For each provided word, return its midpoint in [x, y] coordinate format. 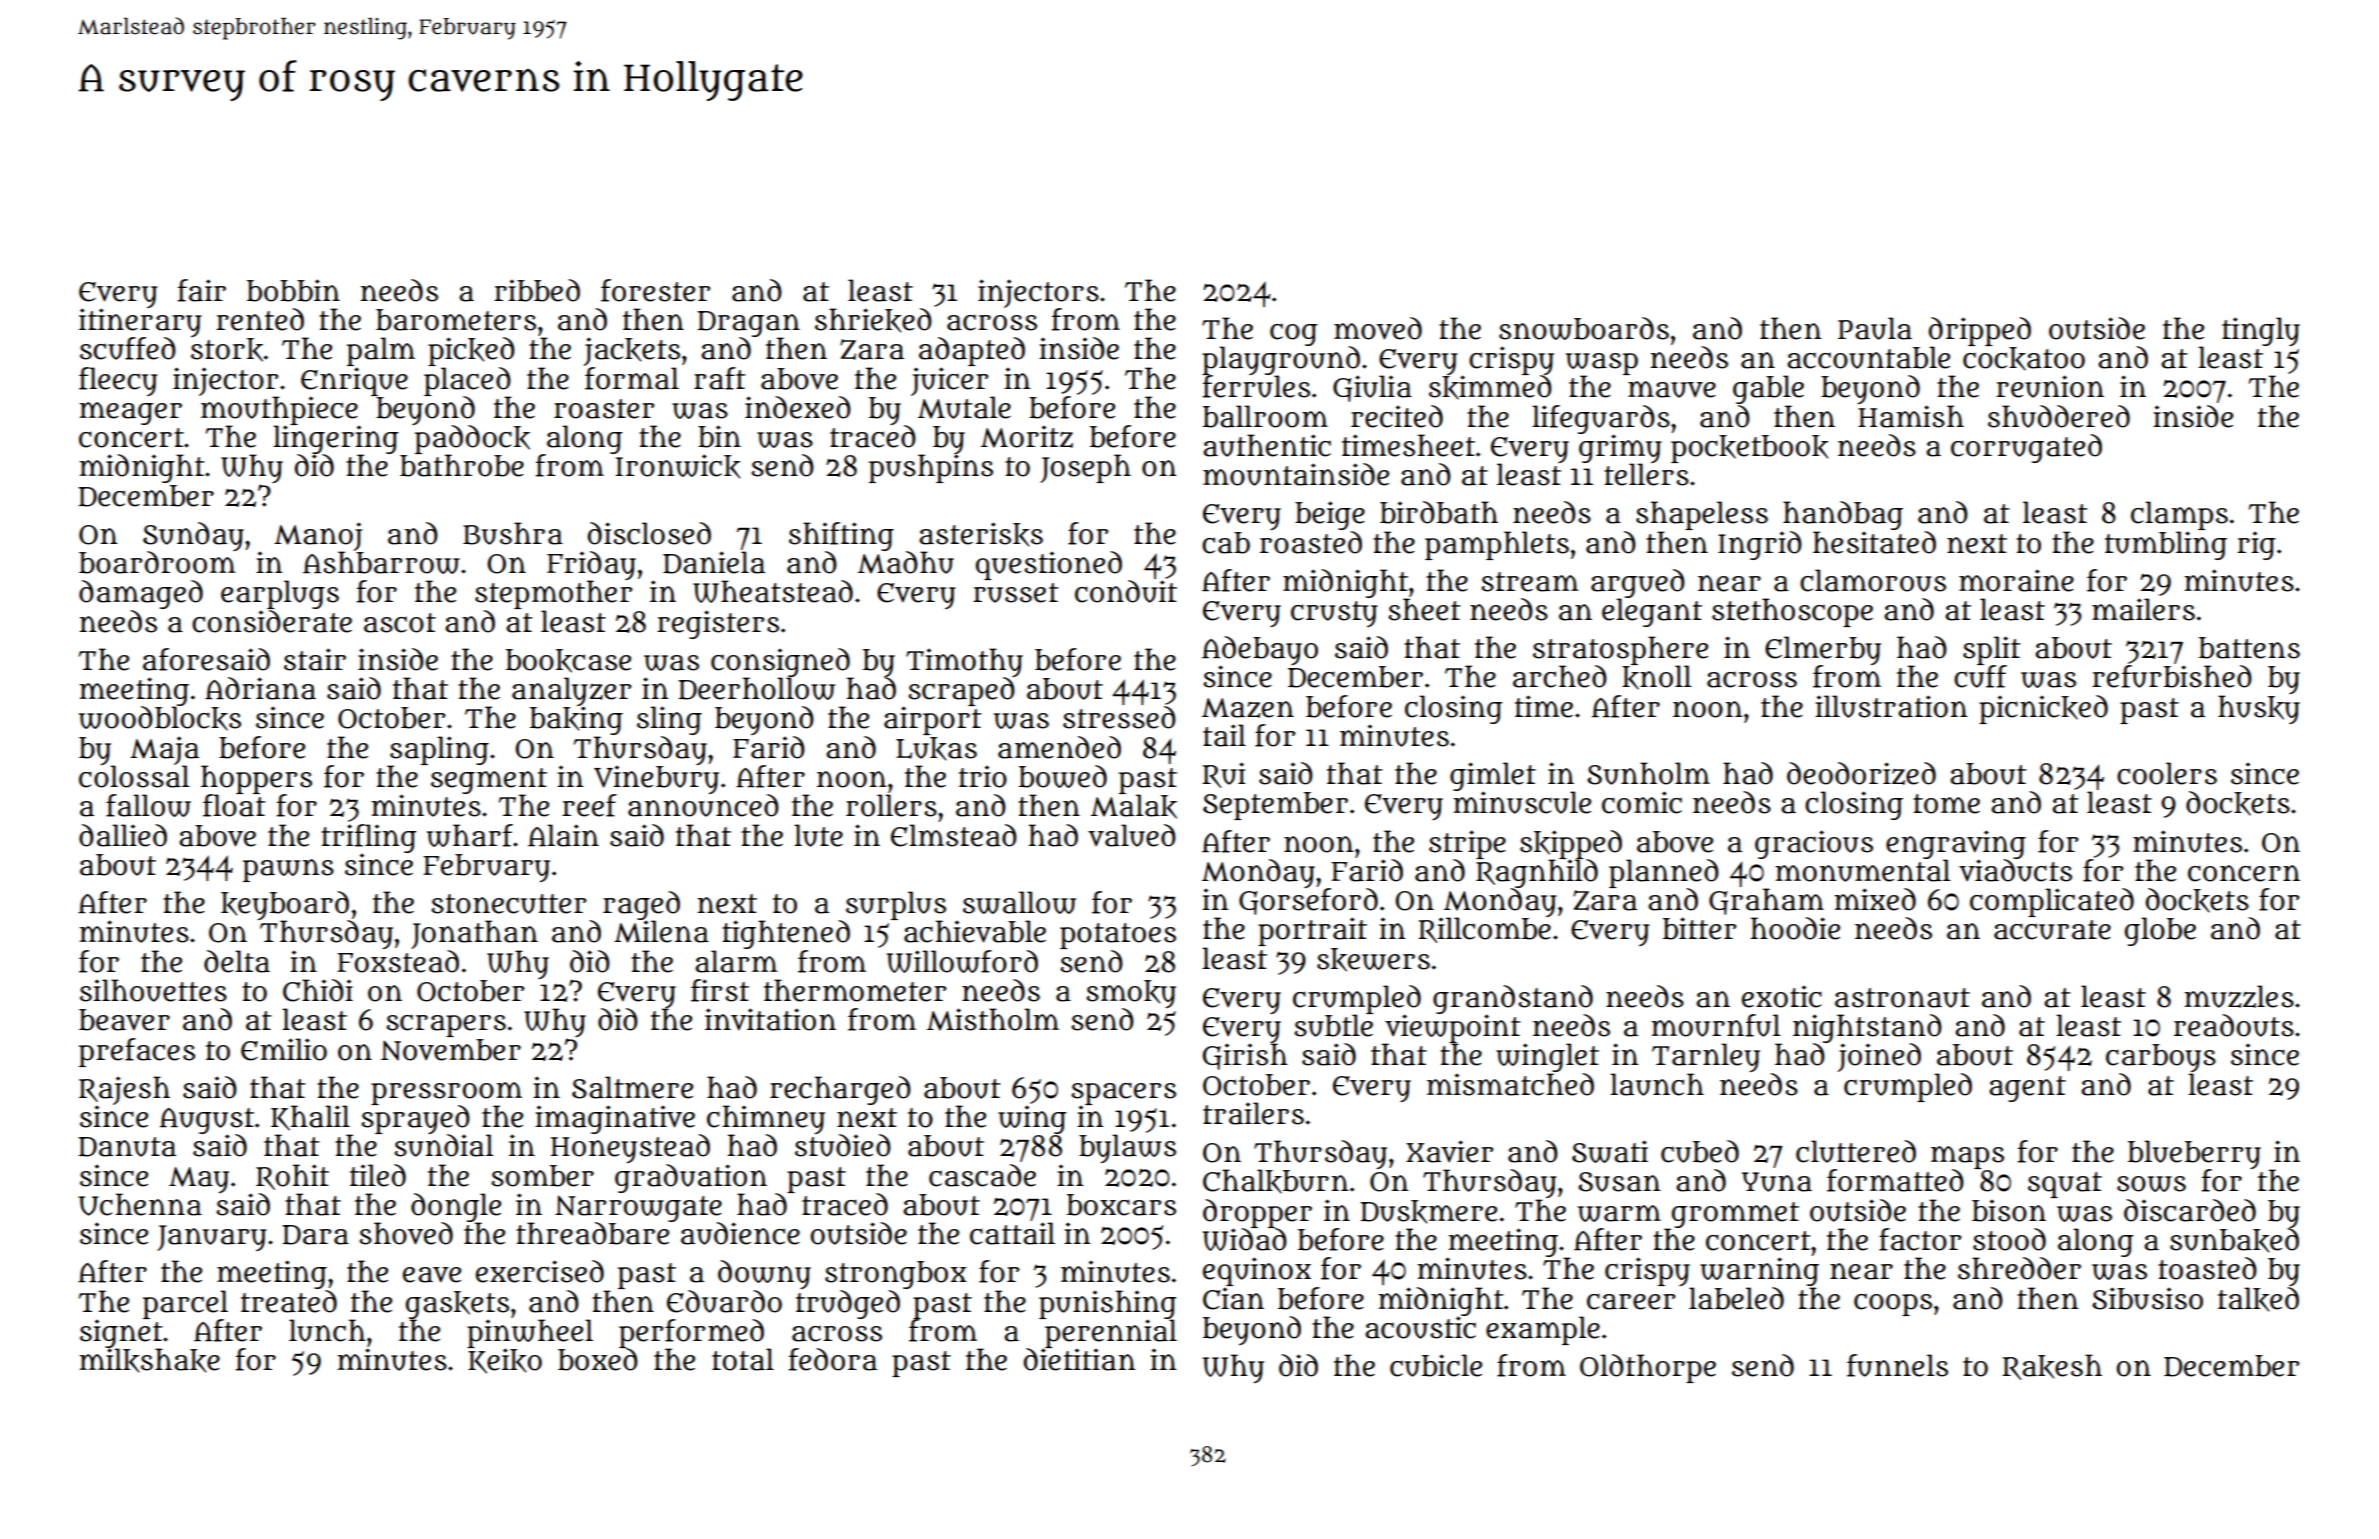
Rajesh [124, 1090]
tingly [2261, 331]
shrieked [873, 320]
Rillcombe [1484, 930]
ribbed [537, 290]
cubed [1700, 1151]
